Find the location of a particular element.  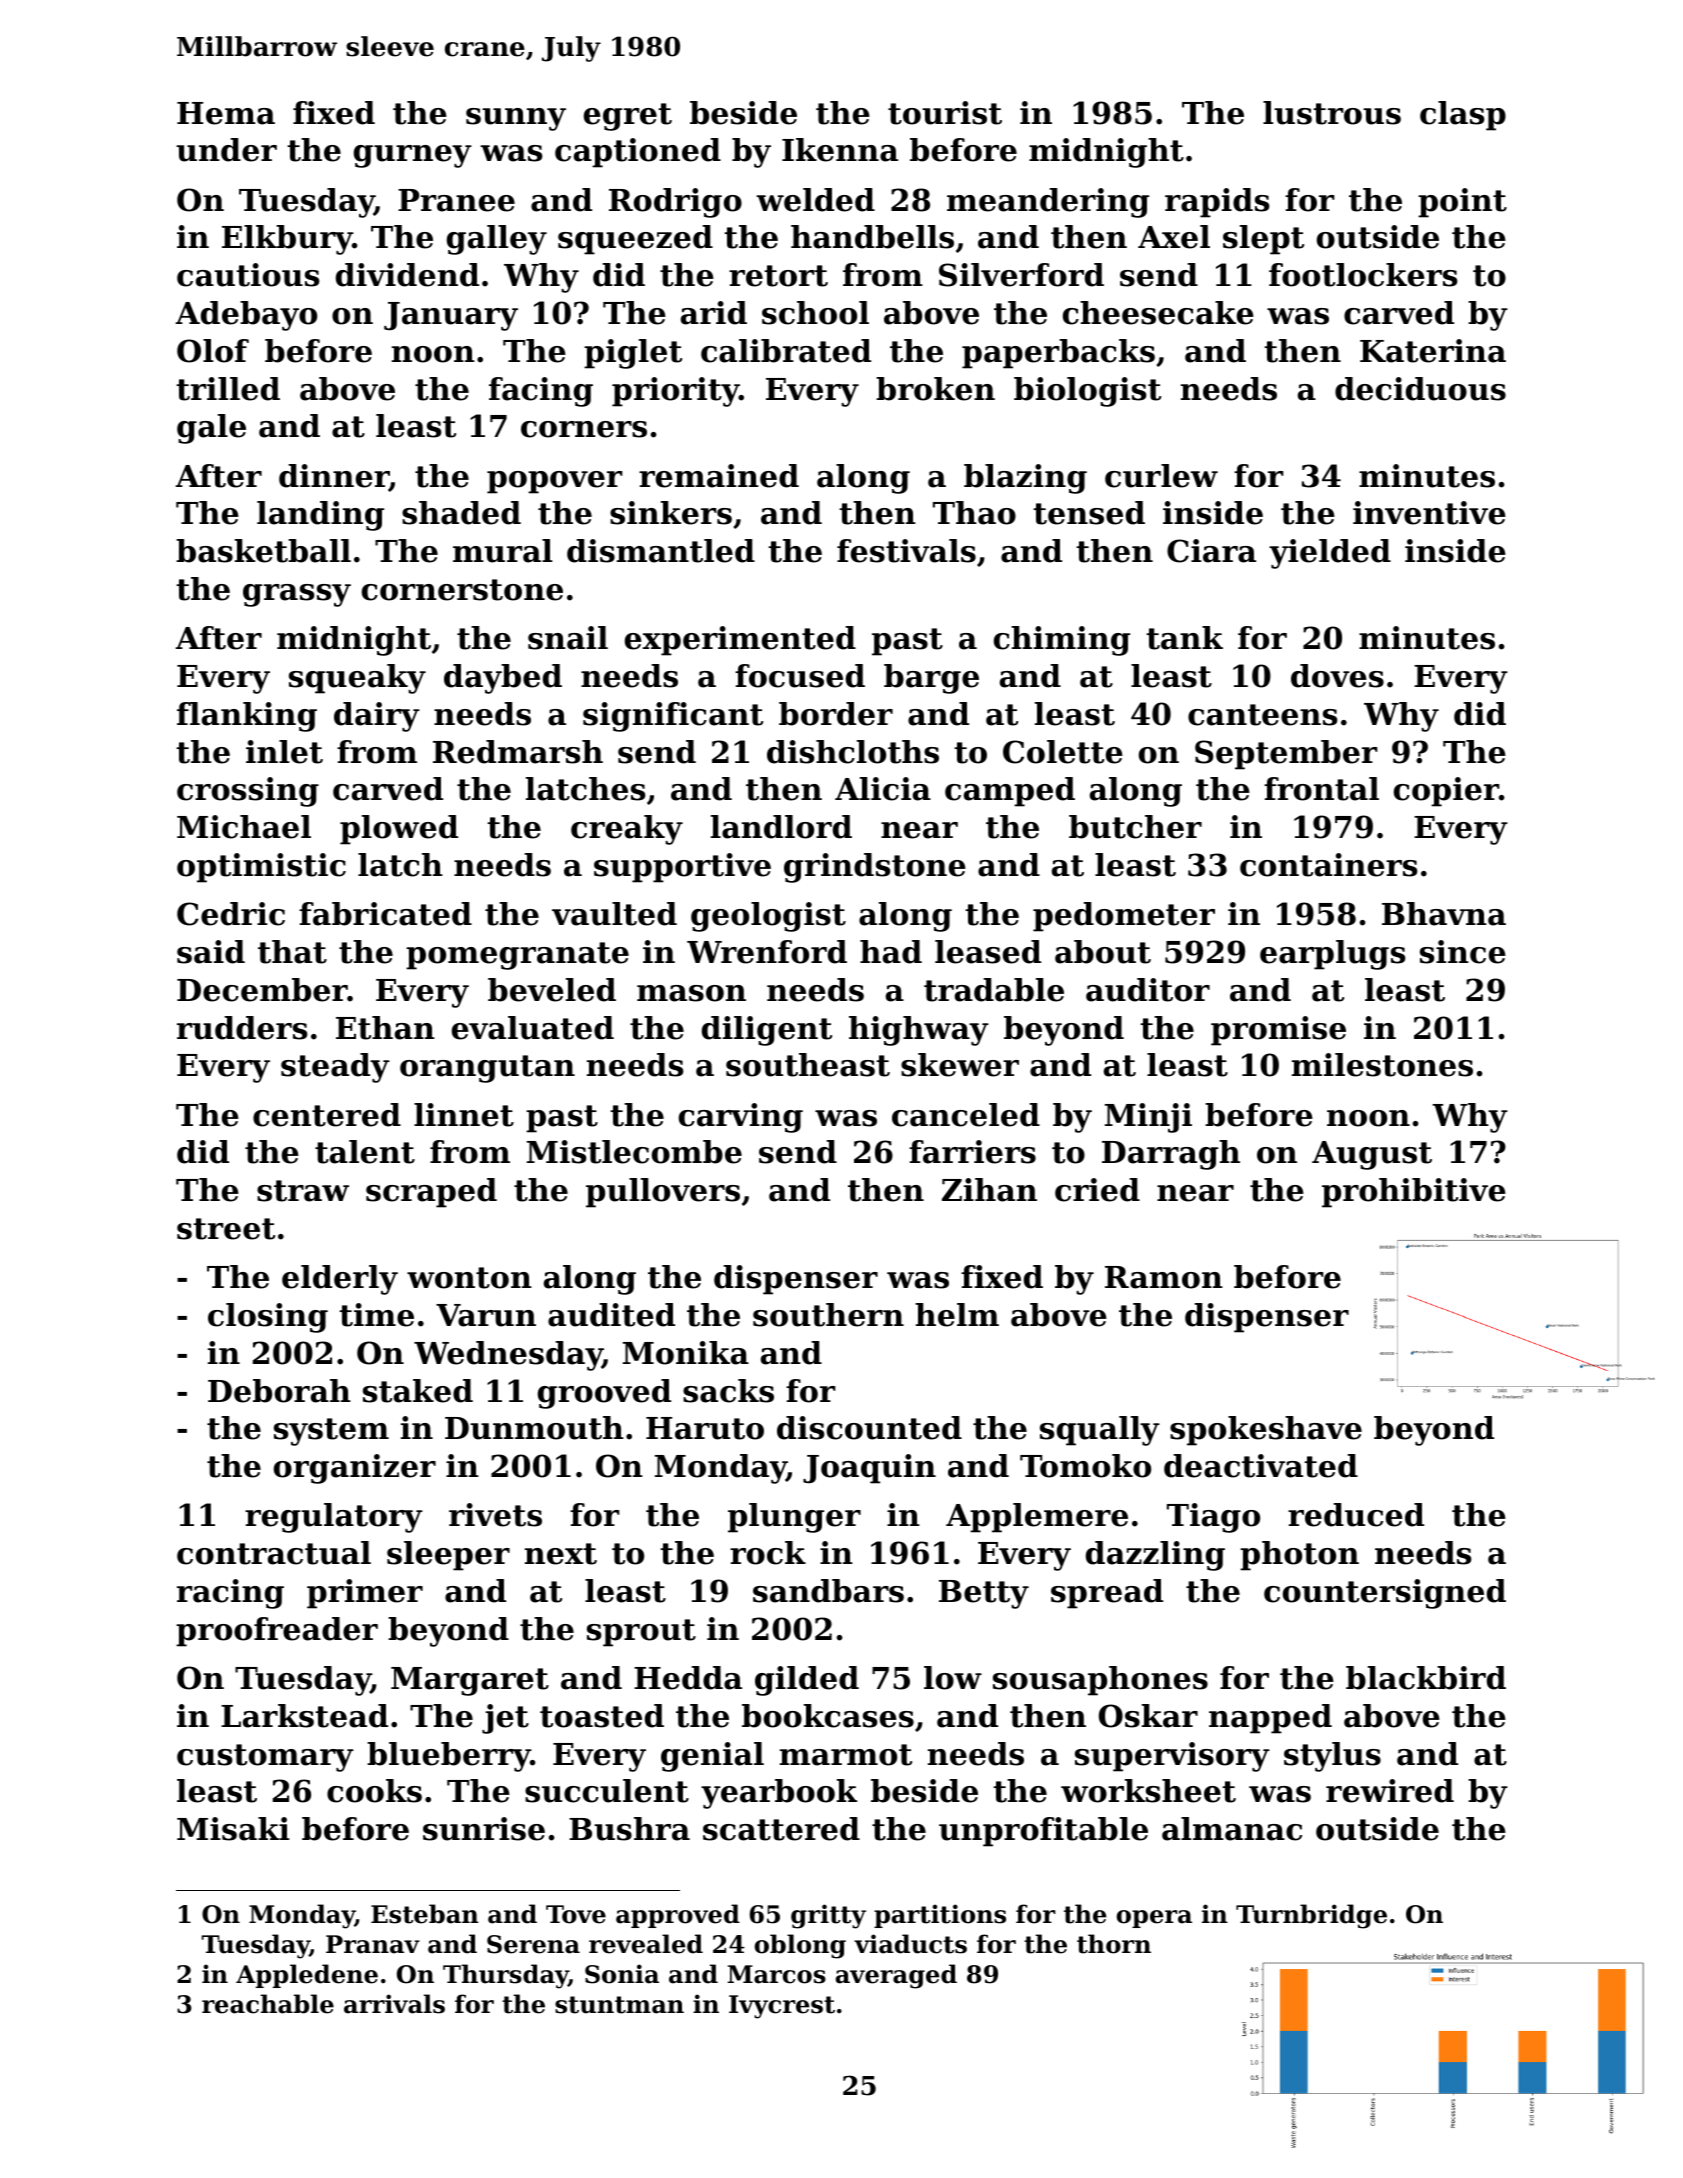

averaged is located at coordinates (896, 1976).
